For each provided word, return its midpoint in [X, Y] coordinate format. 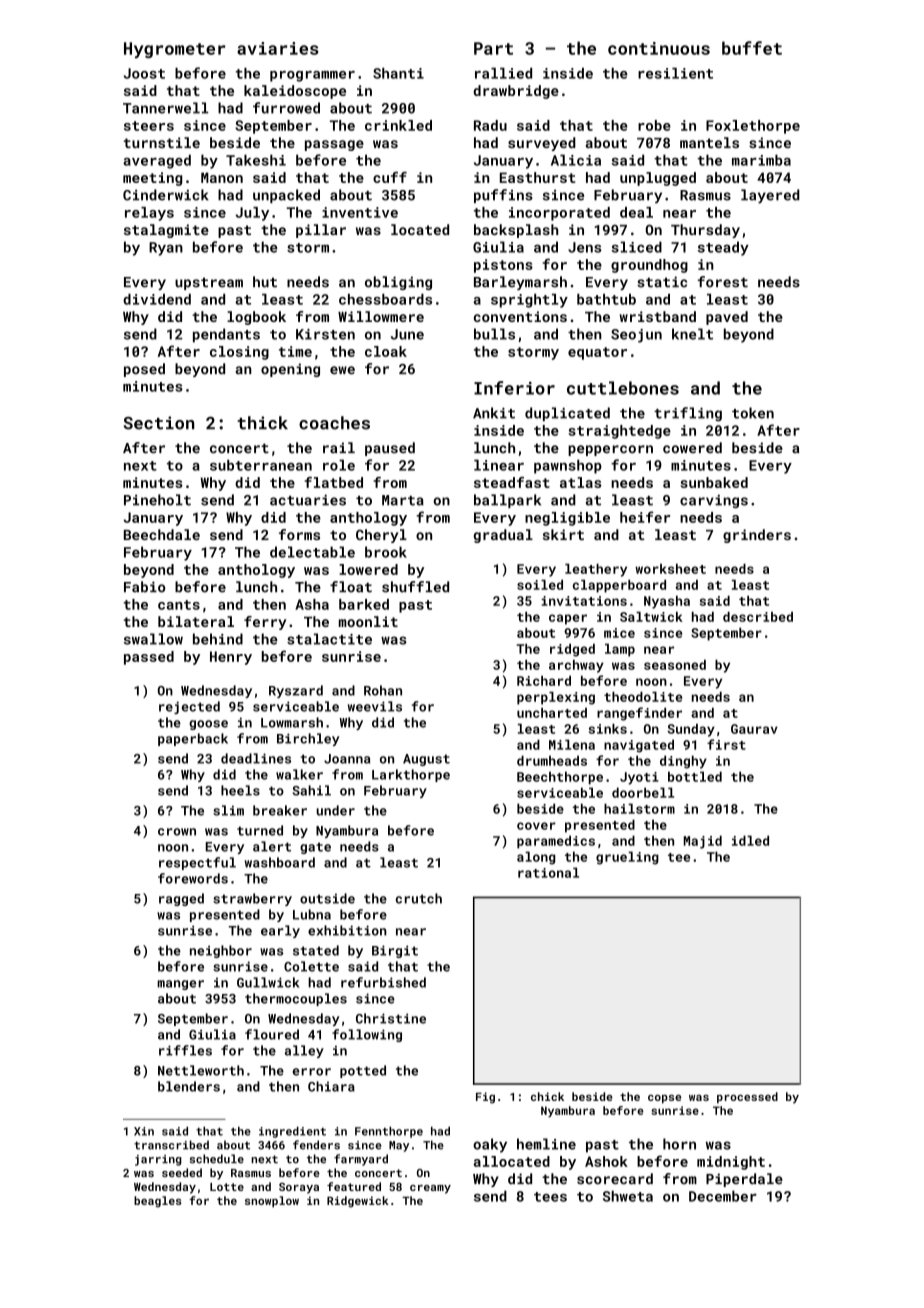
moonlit [368, 621]
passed [149, 658]
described [758, 617]
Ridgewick [358, 1202]
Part [493, 48]
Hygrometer [174, 50]
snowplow [272, 1202]
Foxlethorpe [753, 127]
